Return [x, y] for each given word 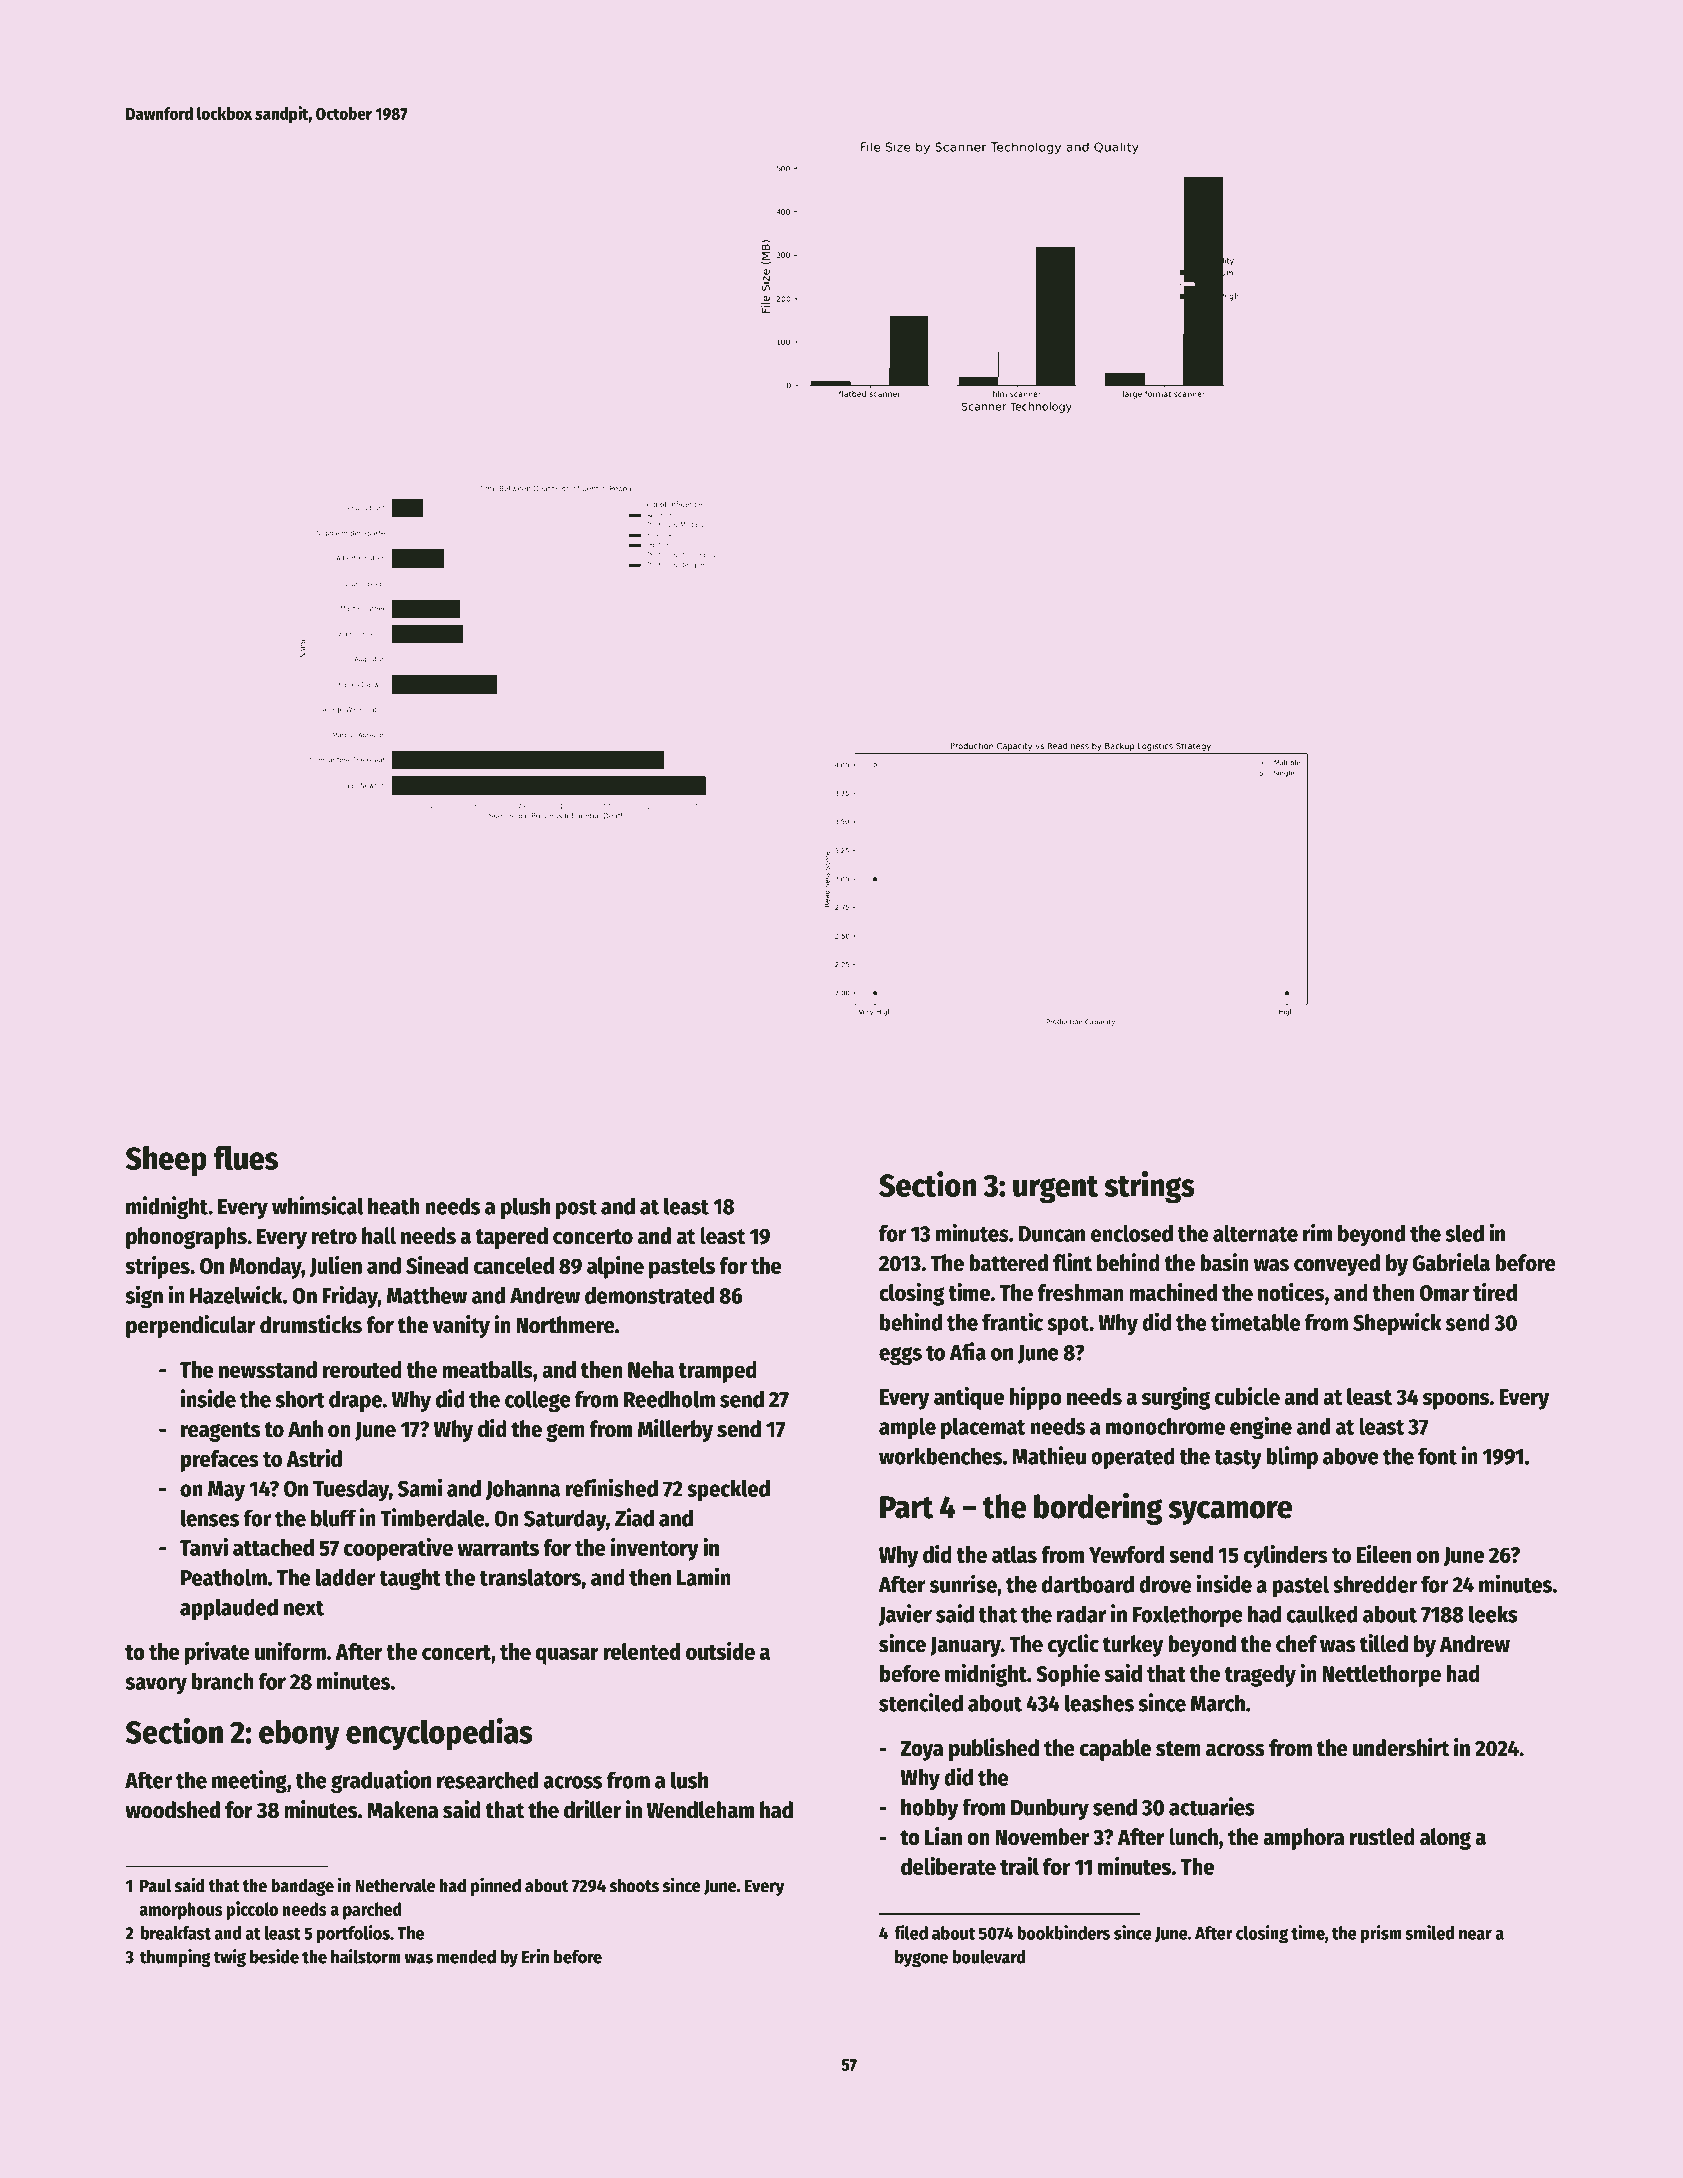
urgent [1056, 1190]
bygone [921, 1958]
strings [1149, 1187]
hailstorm [366, 1956]
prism [1381, 1934]
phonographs [186, 1238]
